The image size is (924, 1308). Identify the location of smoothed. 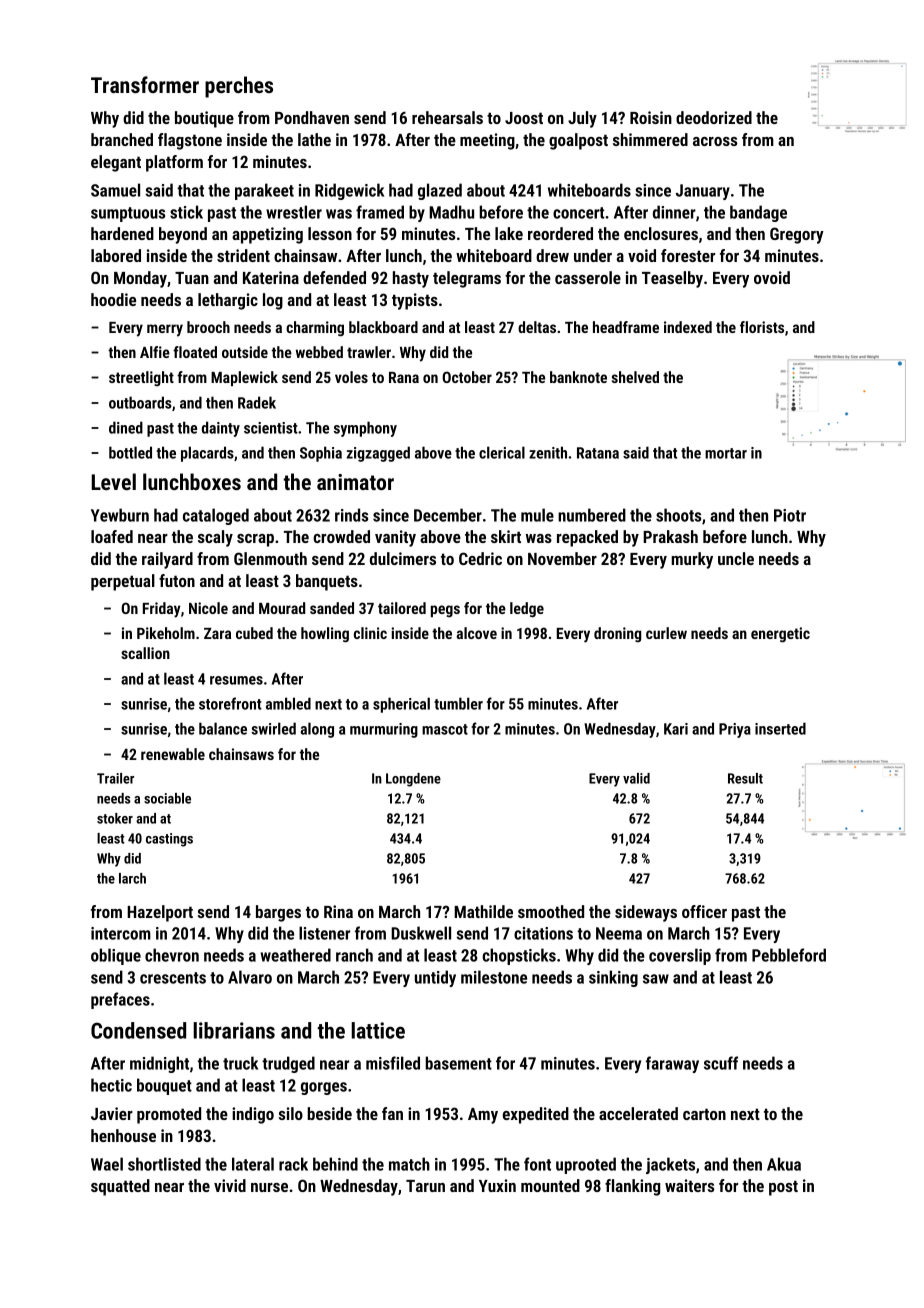
(551, 911).
